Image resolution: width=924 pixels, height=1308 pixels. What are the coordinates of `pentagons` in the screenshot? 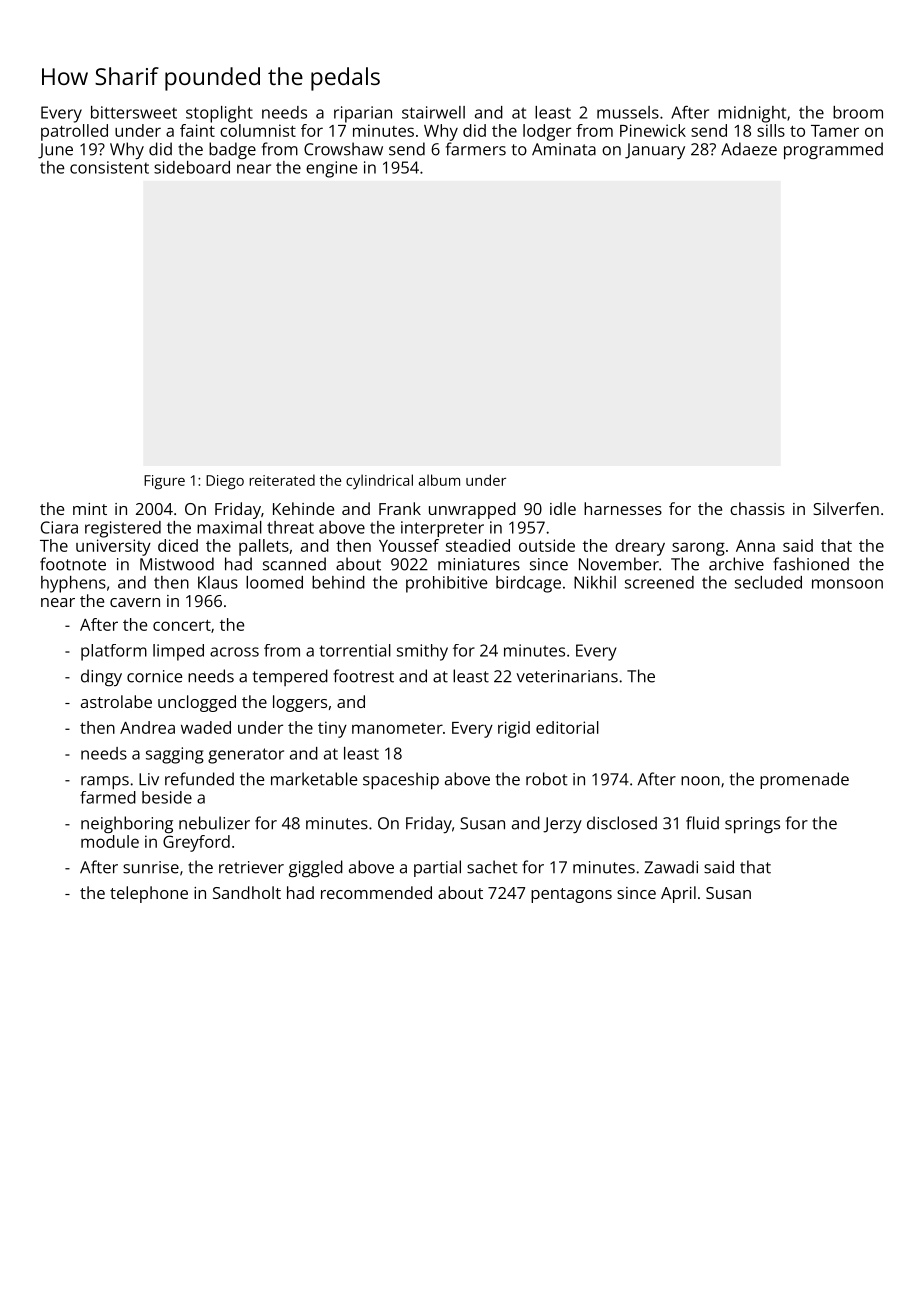 It's located at (571, 895).
